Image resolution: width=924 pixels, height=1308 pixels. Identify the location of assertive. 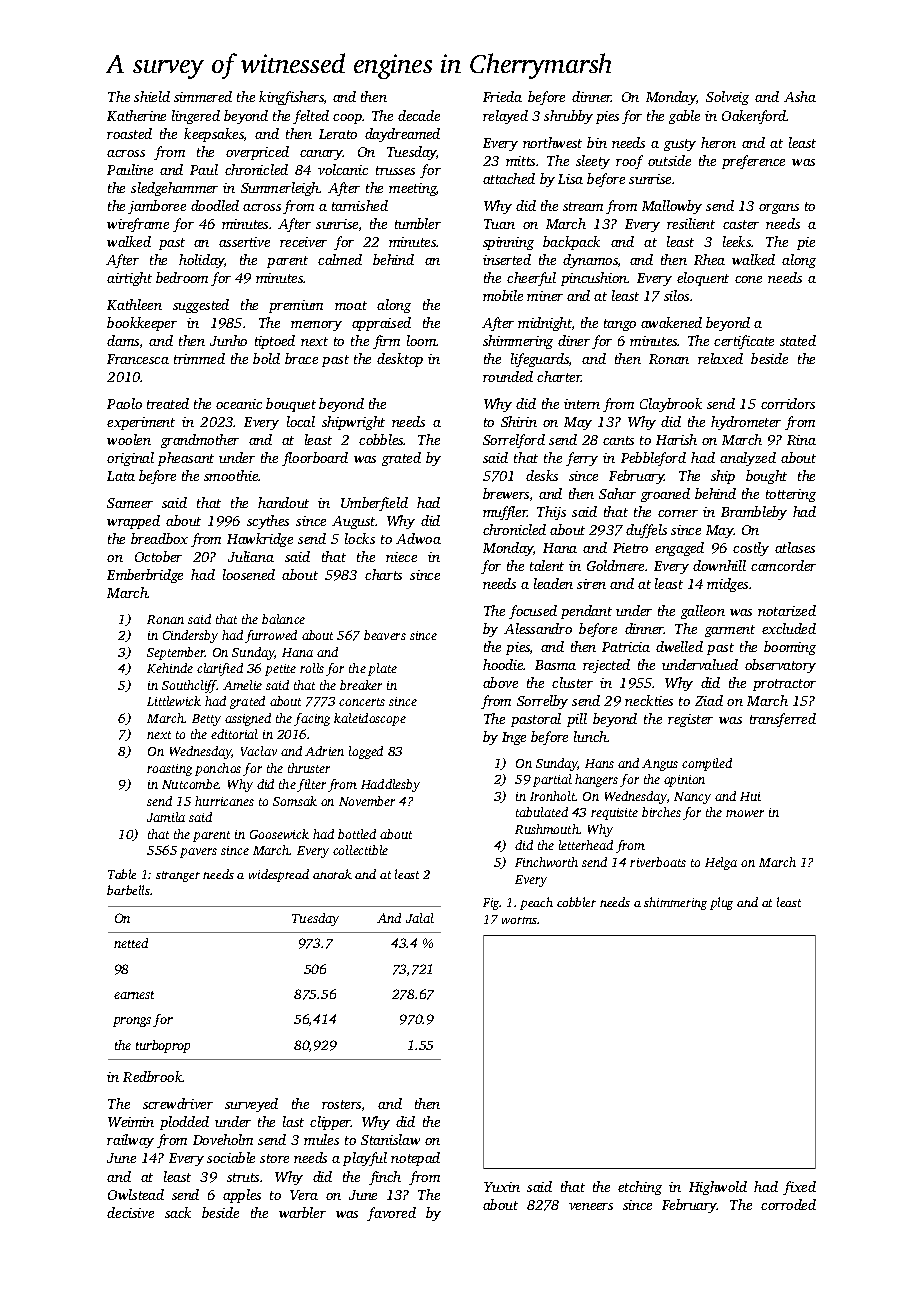
(244, 242).
